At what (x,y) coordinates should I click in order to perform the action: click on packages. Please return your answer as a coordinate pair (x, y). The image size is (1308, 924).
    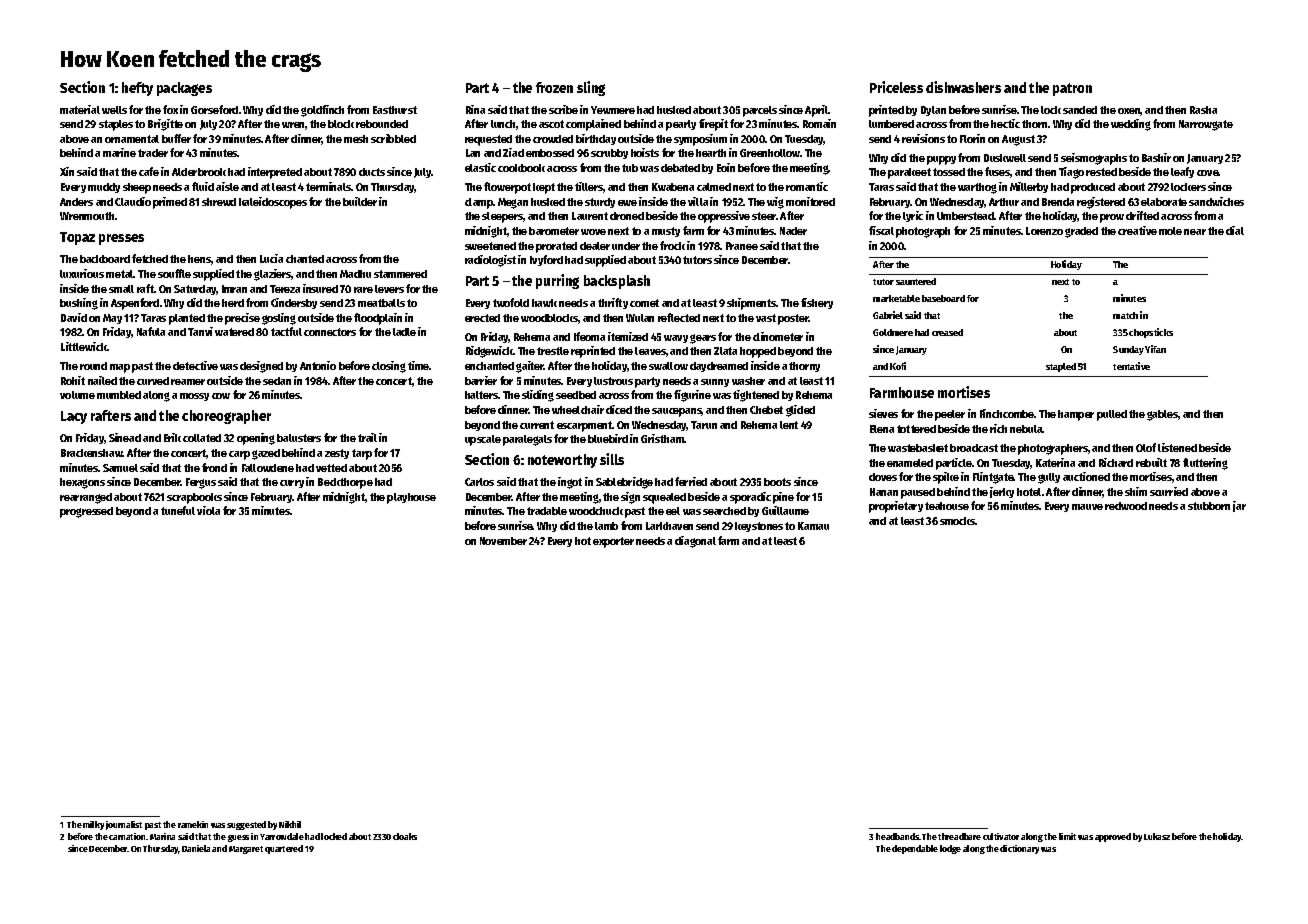
    Looking at the image, I should click on (184, 89).
